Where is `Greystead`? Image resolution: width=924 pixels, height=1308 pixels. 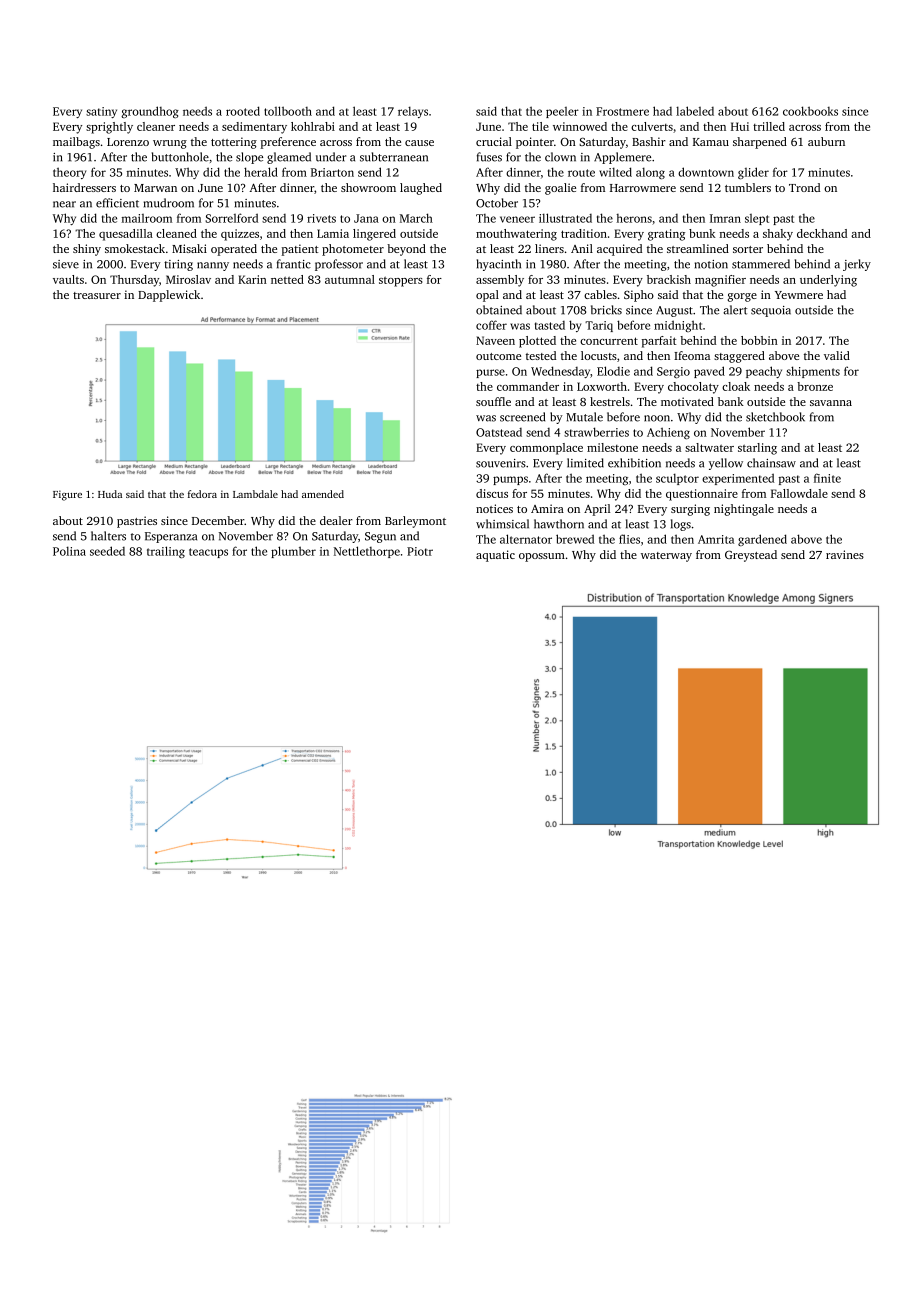
Greystead is located at coordinates (751, 556).
